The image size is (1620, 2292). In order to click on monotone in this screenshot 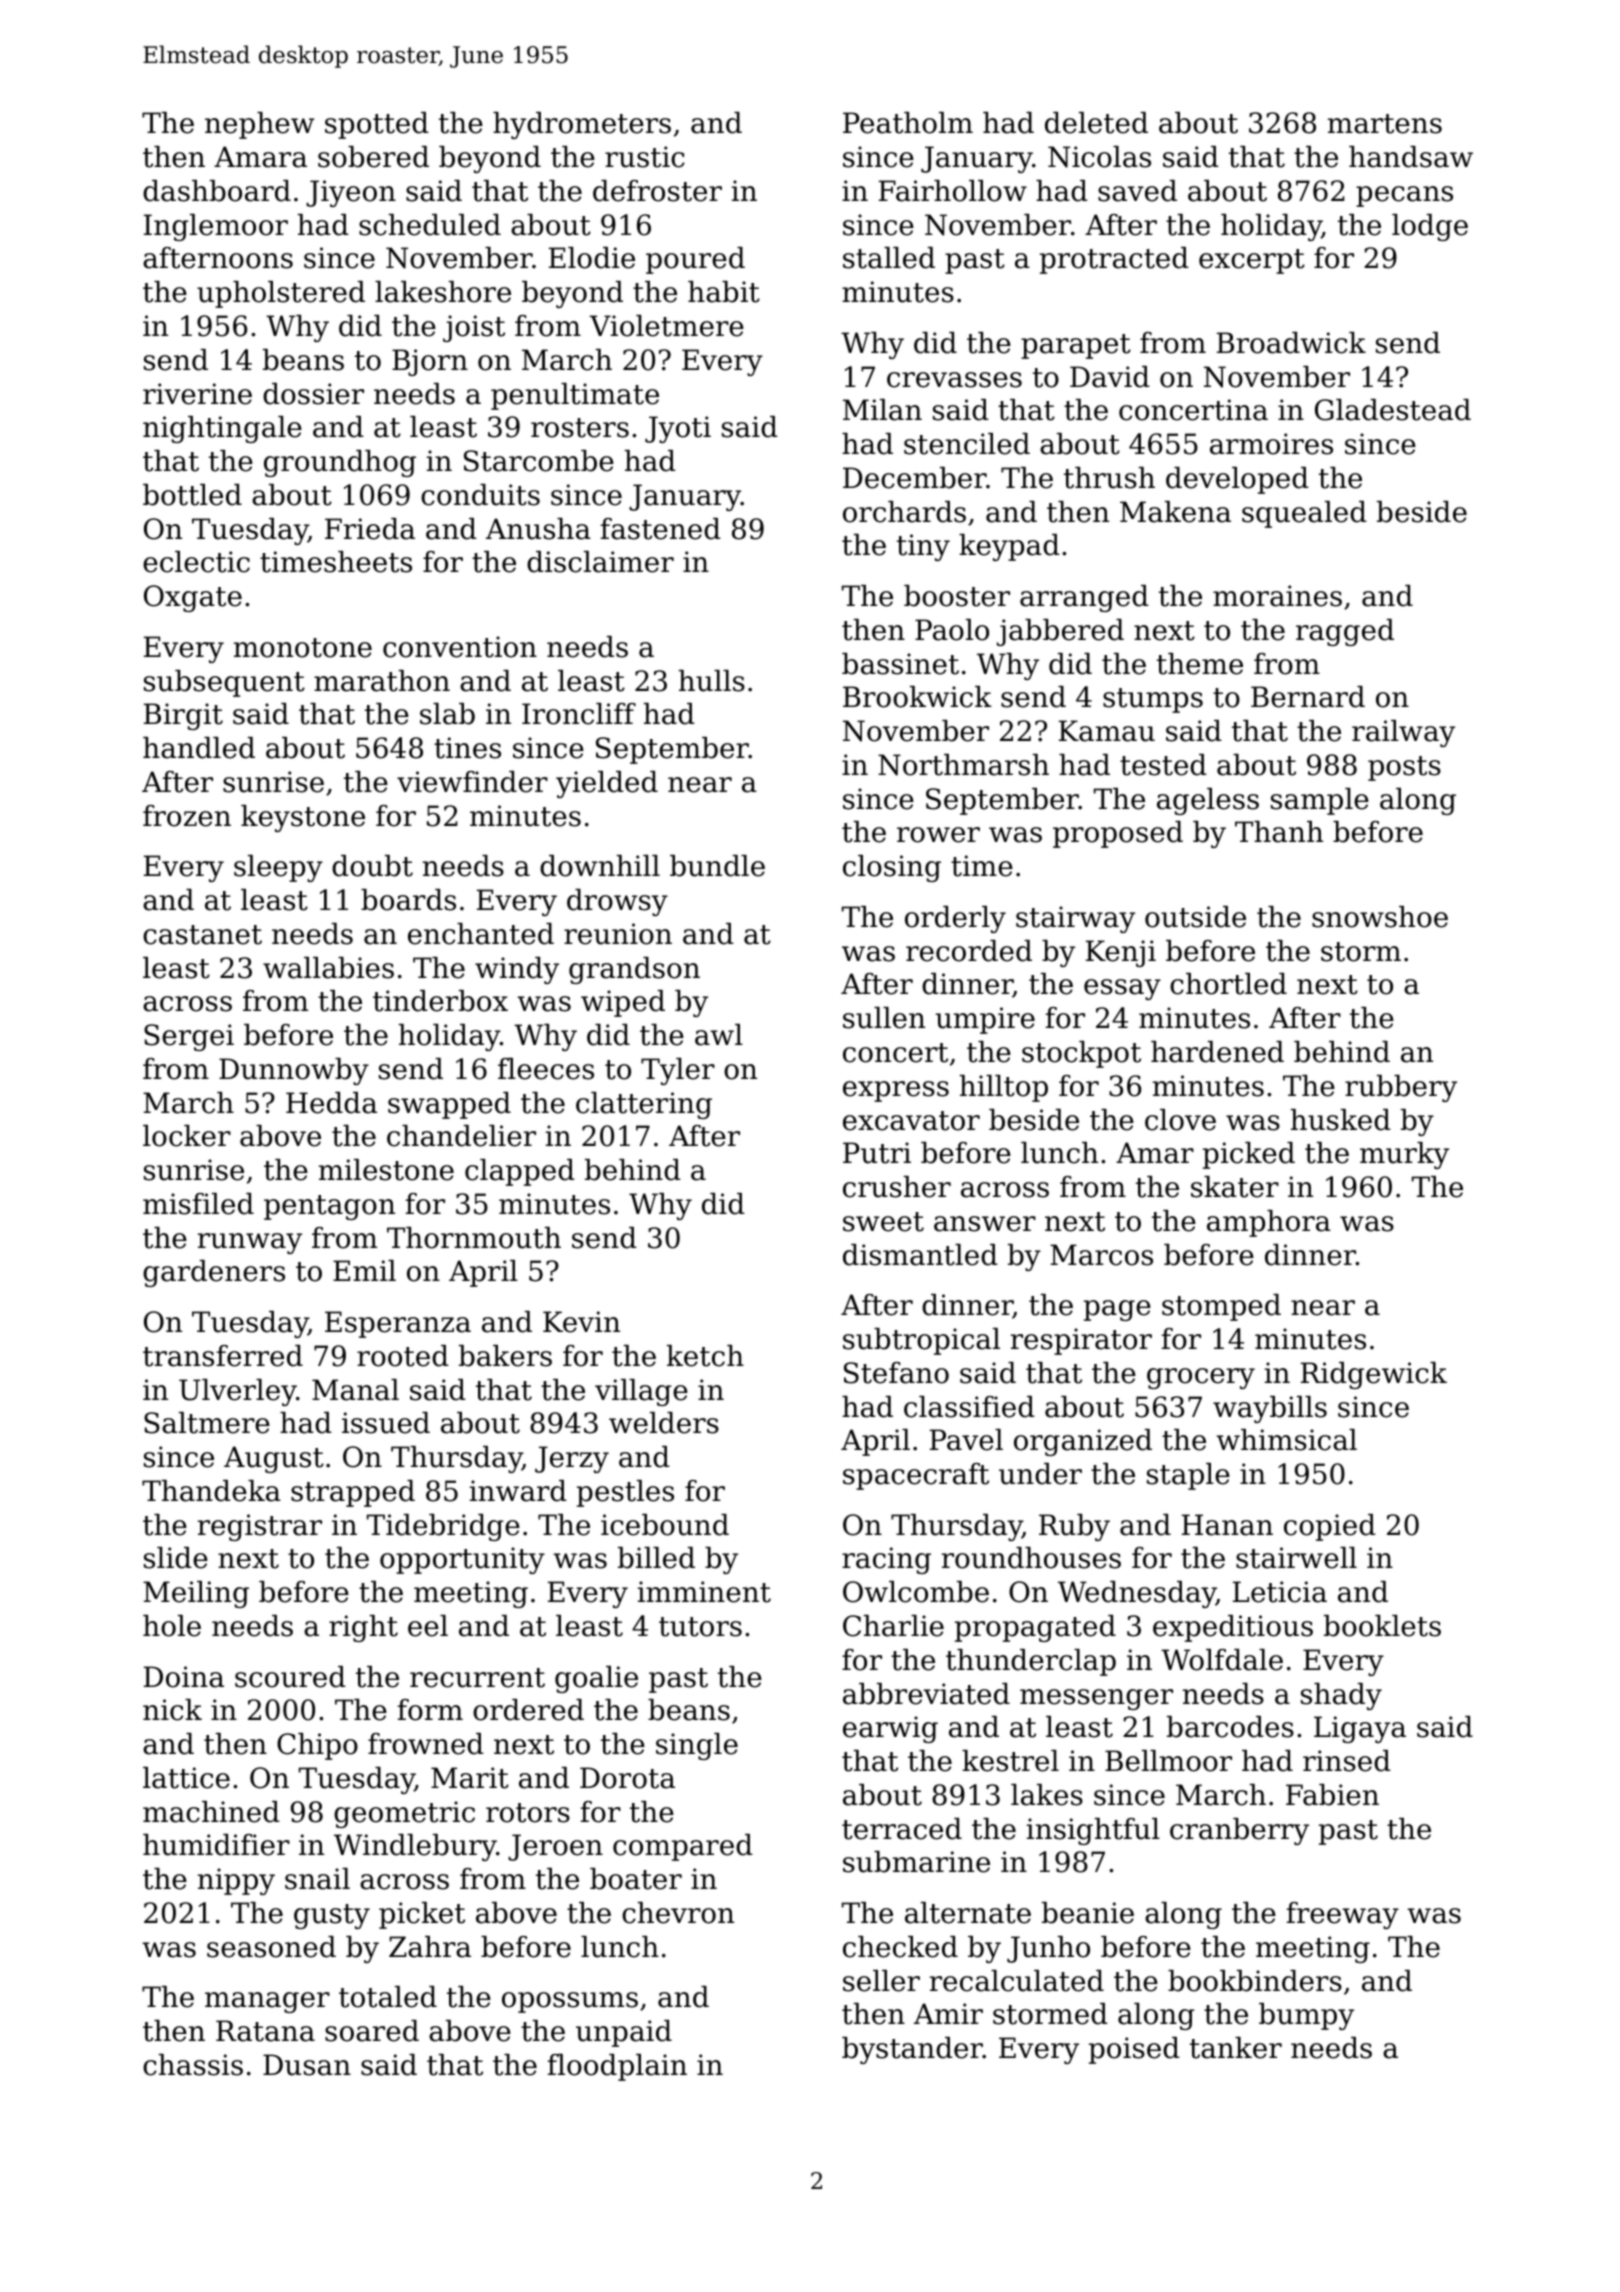, I will do `click(303, 648)`.
